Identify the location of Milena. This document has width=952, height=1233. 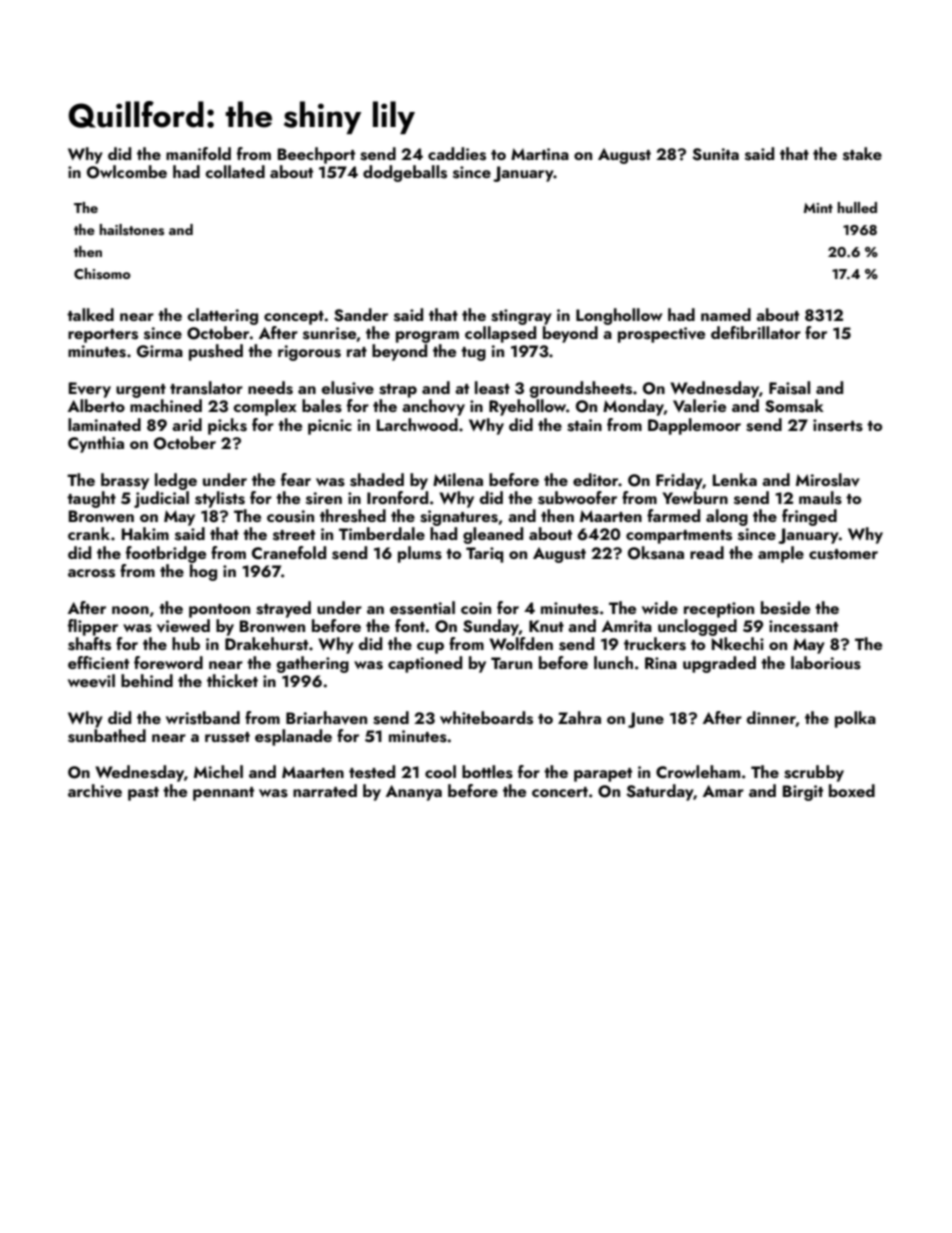
(458, 479).
